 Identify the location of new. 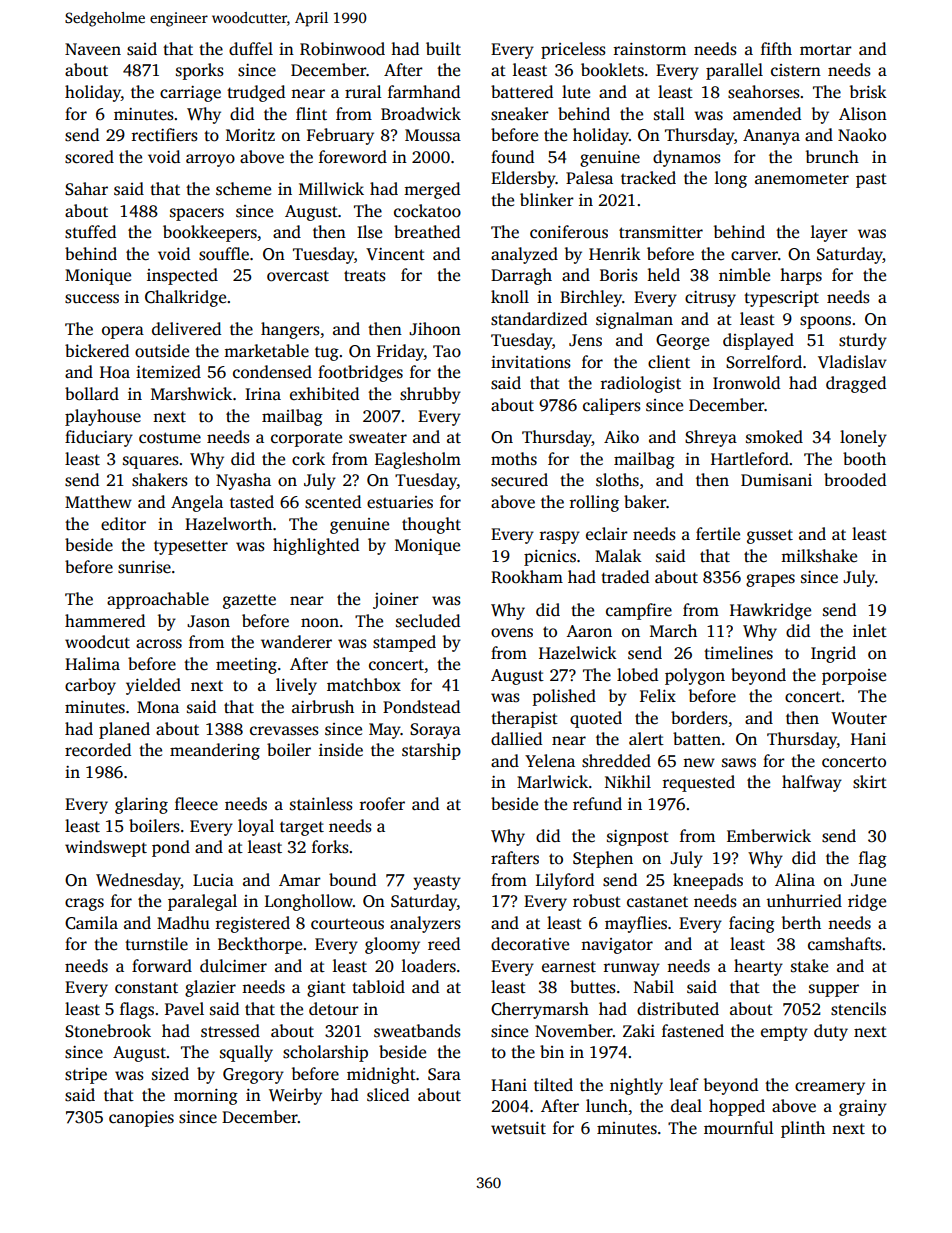
(699, 763).
